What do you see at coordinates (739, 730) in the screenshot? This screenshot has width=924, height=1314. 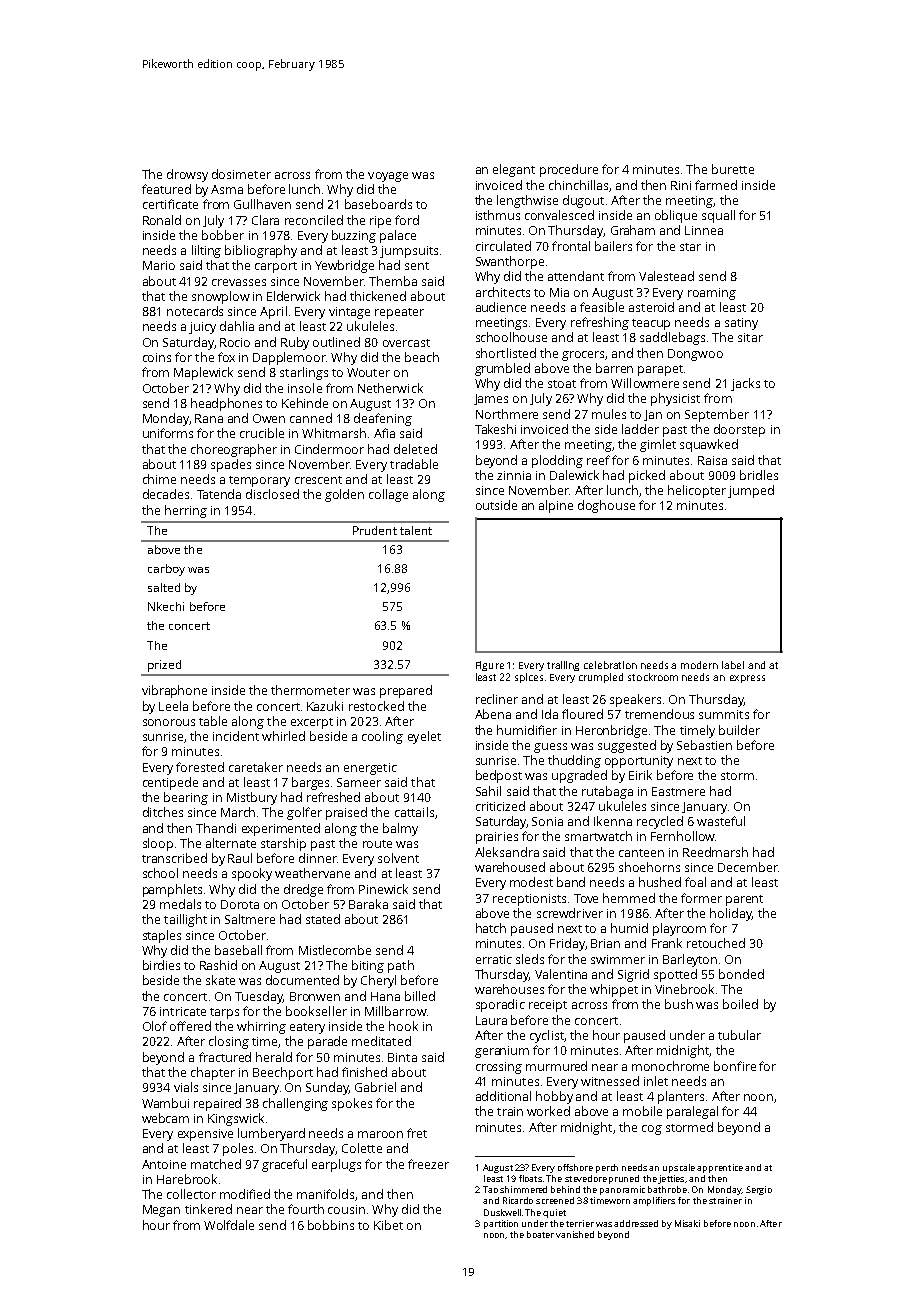 I see `builder` at bounding box center [739, 730].
